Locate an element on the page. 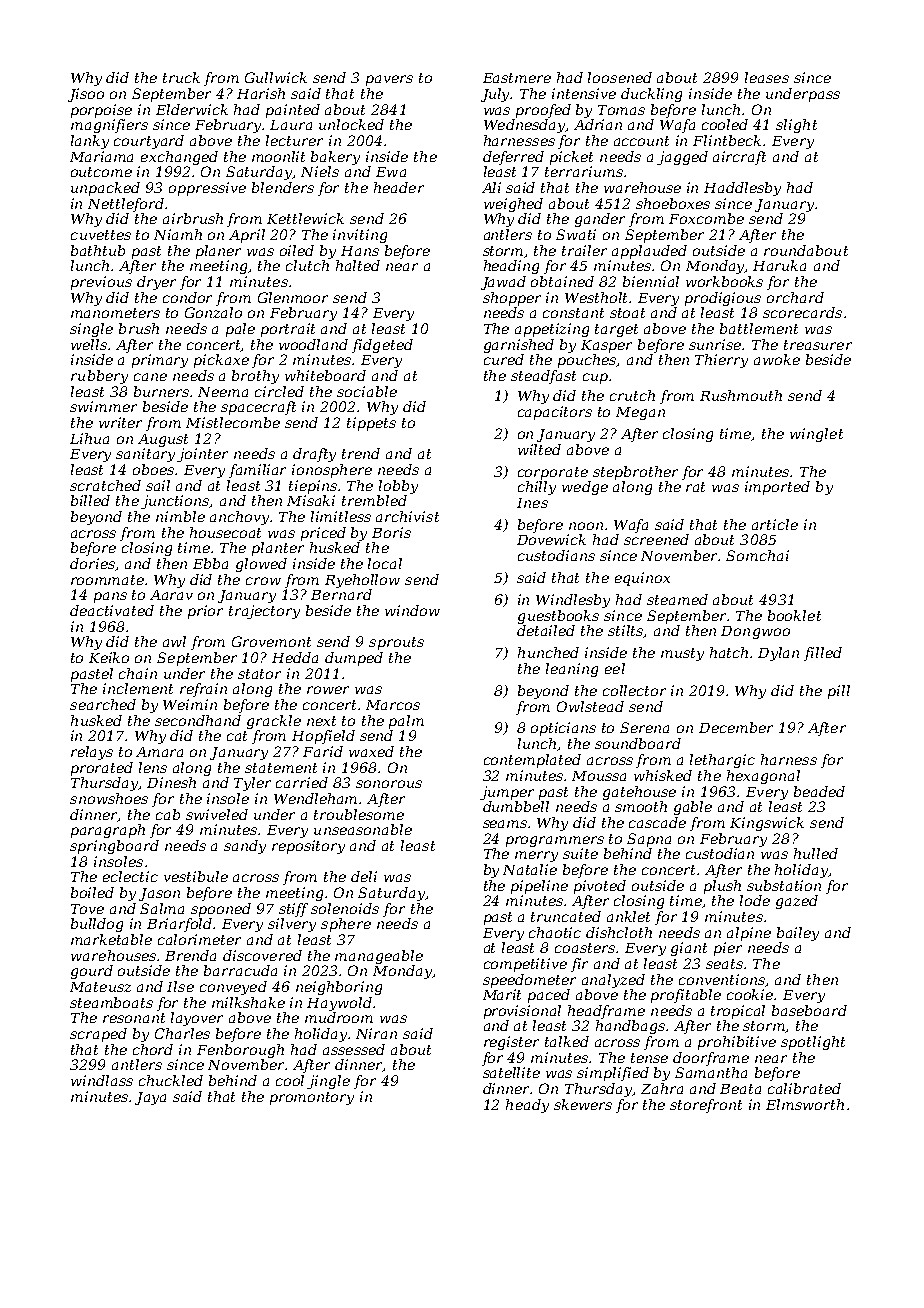 The height and width of the image is (1308, 924). workbooks is located at coordinates (724, 281).
